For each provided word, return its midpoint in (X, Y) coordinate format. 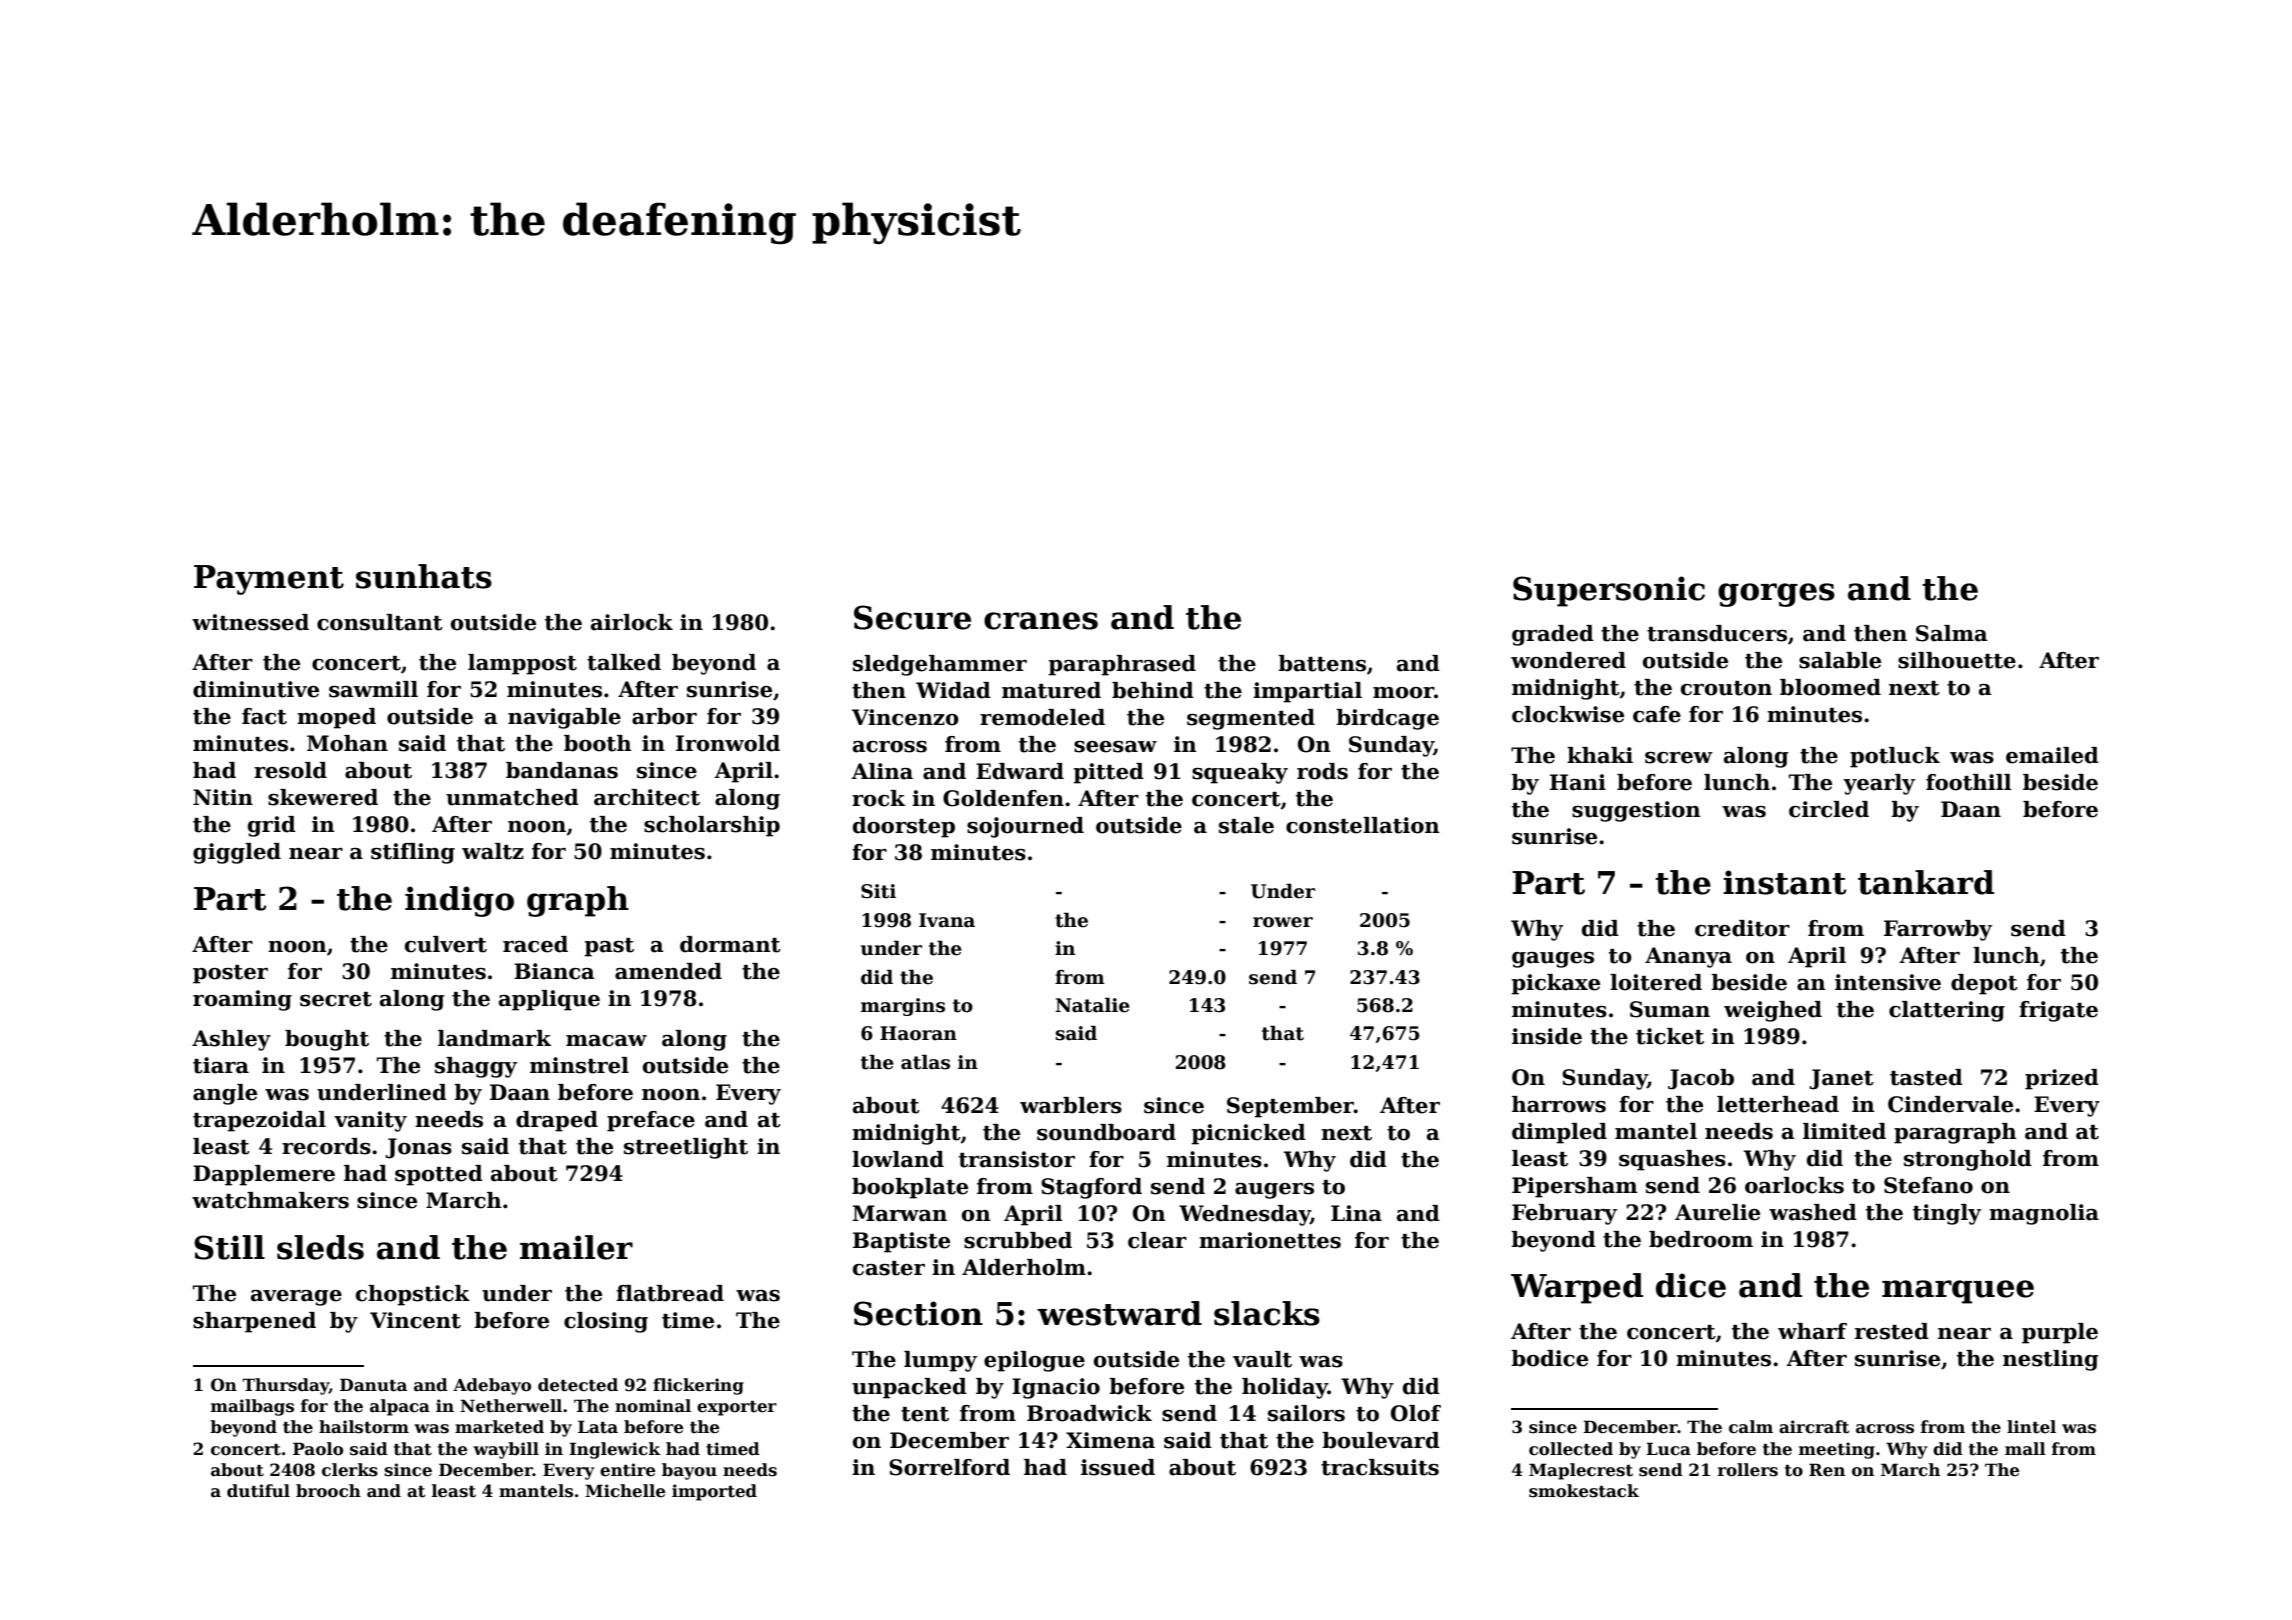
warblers (1071, 1105)
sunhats (424, 576)
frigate (2058, 1011)
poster (230, 974)
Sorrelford (949, 1467)
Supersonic (1609, 591)
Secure (912, 617)
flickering (698, 1386)
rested (1892, 1331)
